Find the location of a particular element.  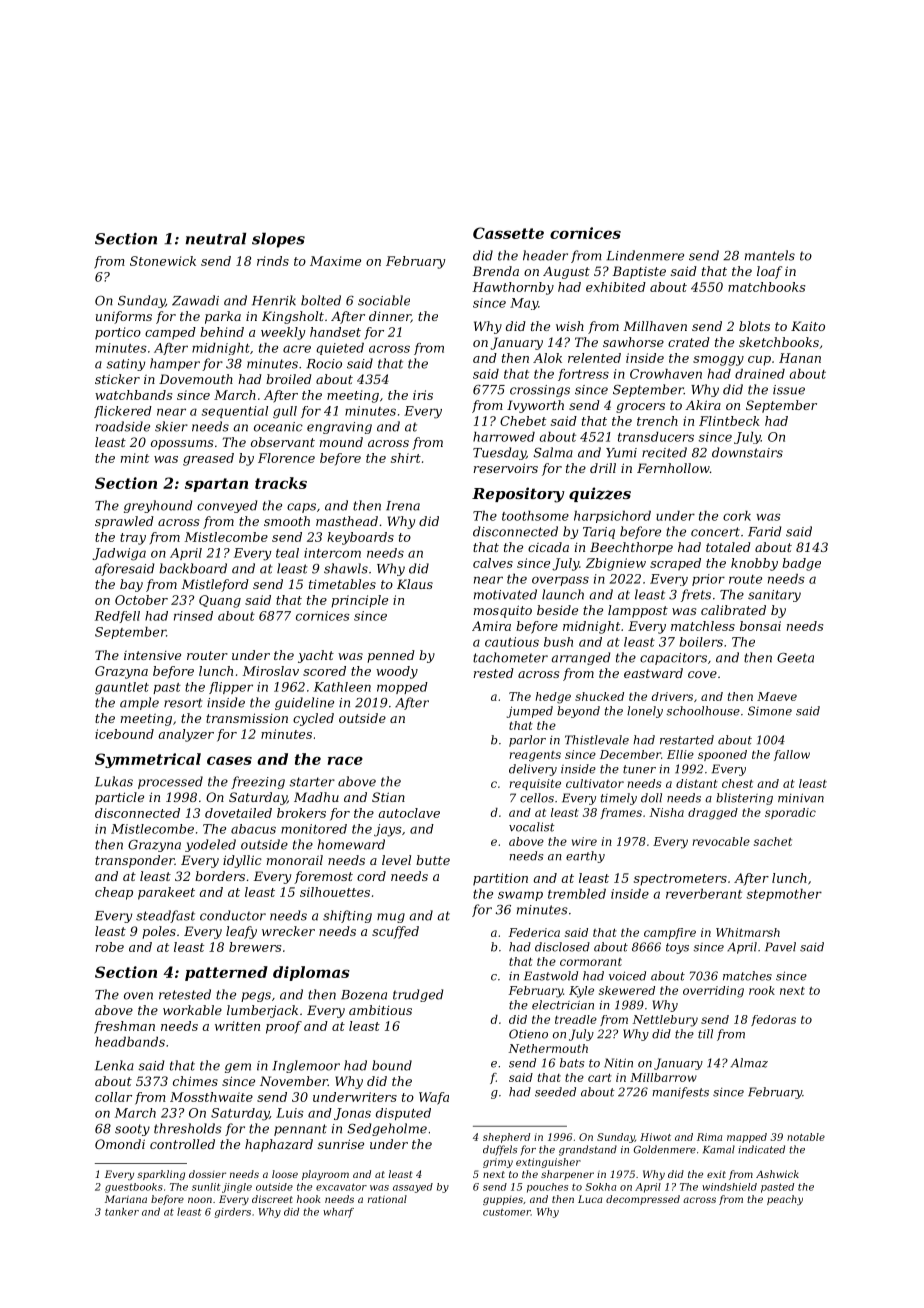

yacht is located at coordinates (316, 656).
